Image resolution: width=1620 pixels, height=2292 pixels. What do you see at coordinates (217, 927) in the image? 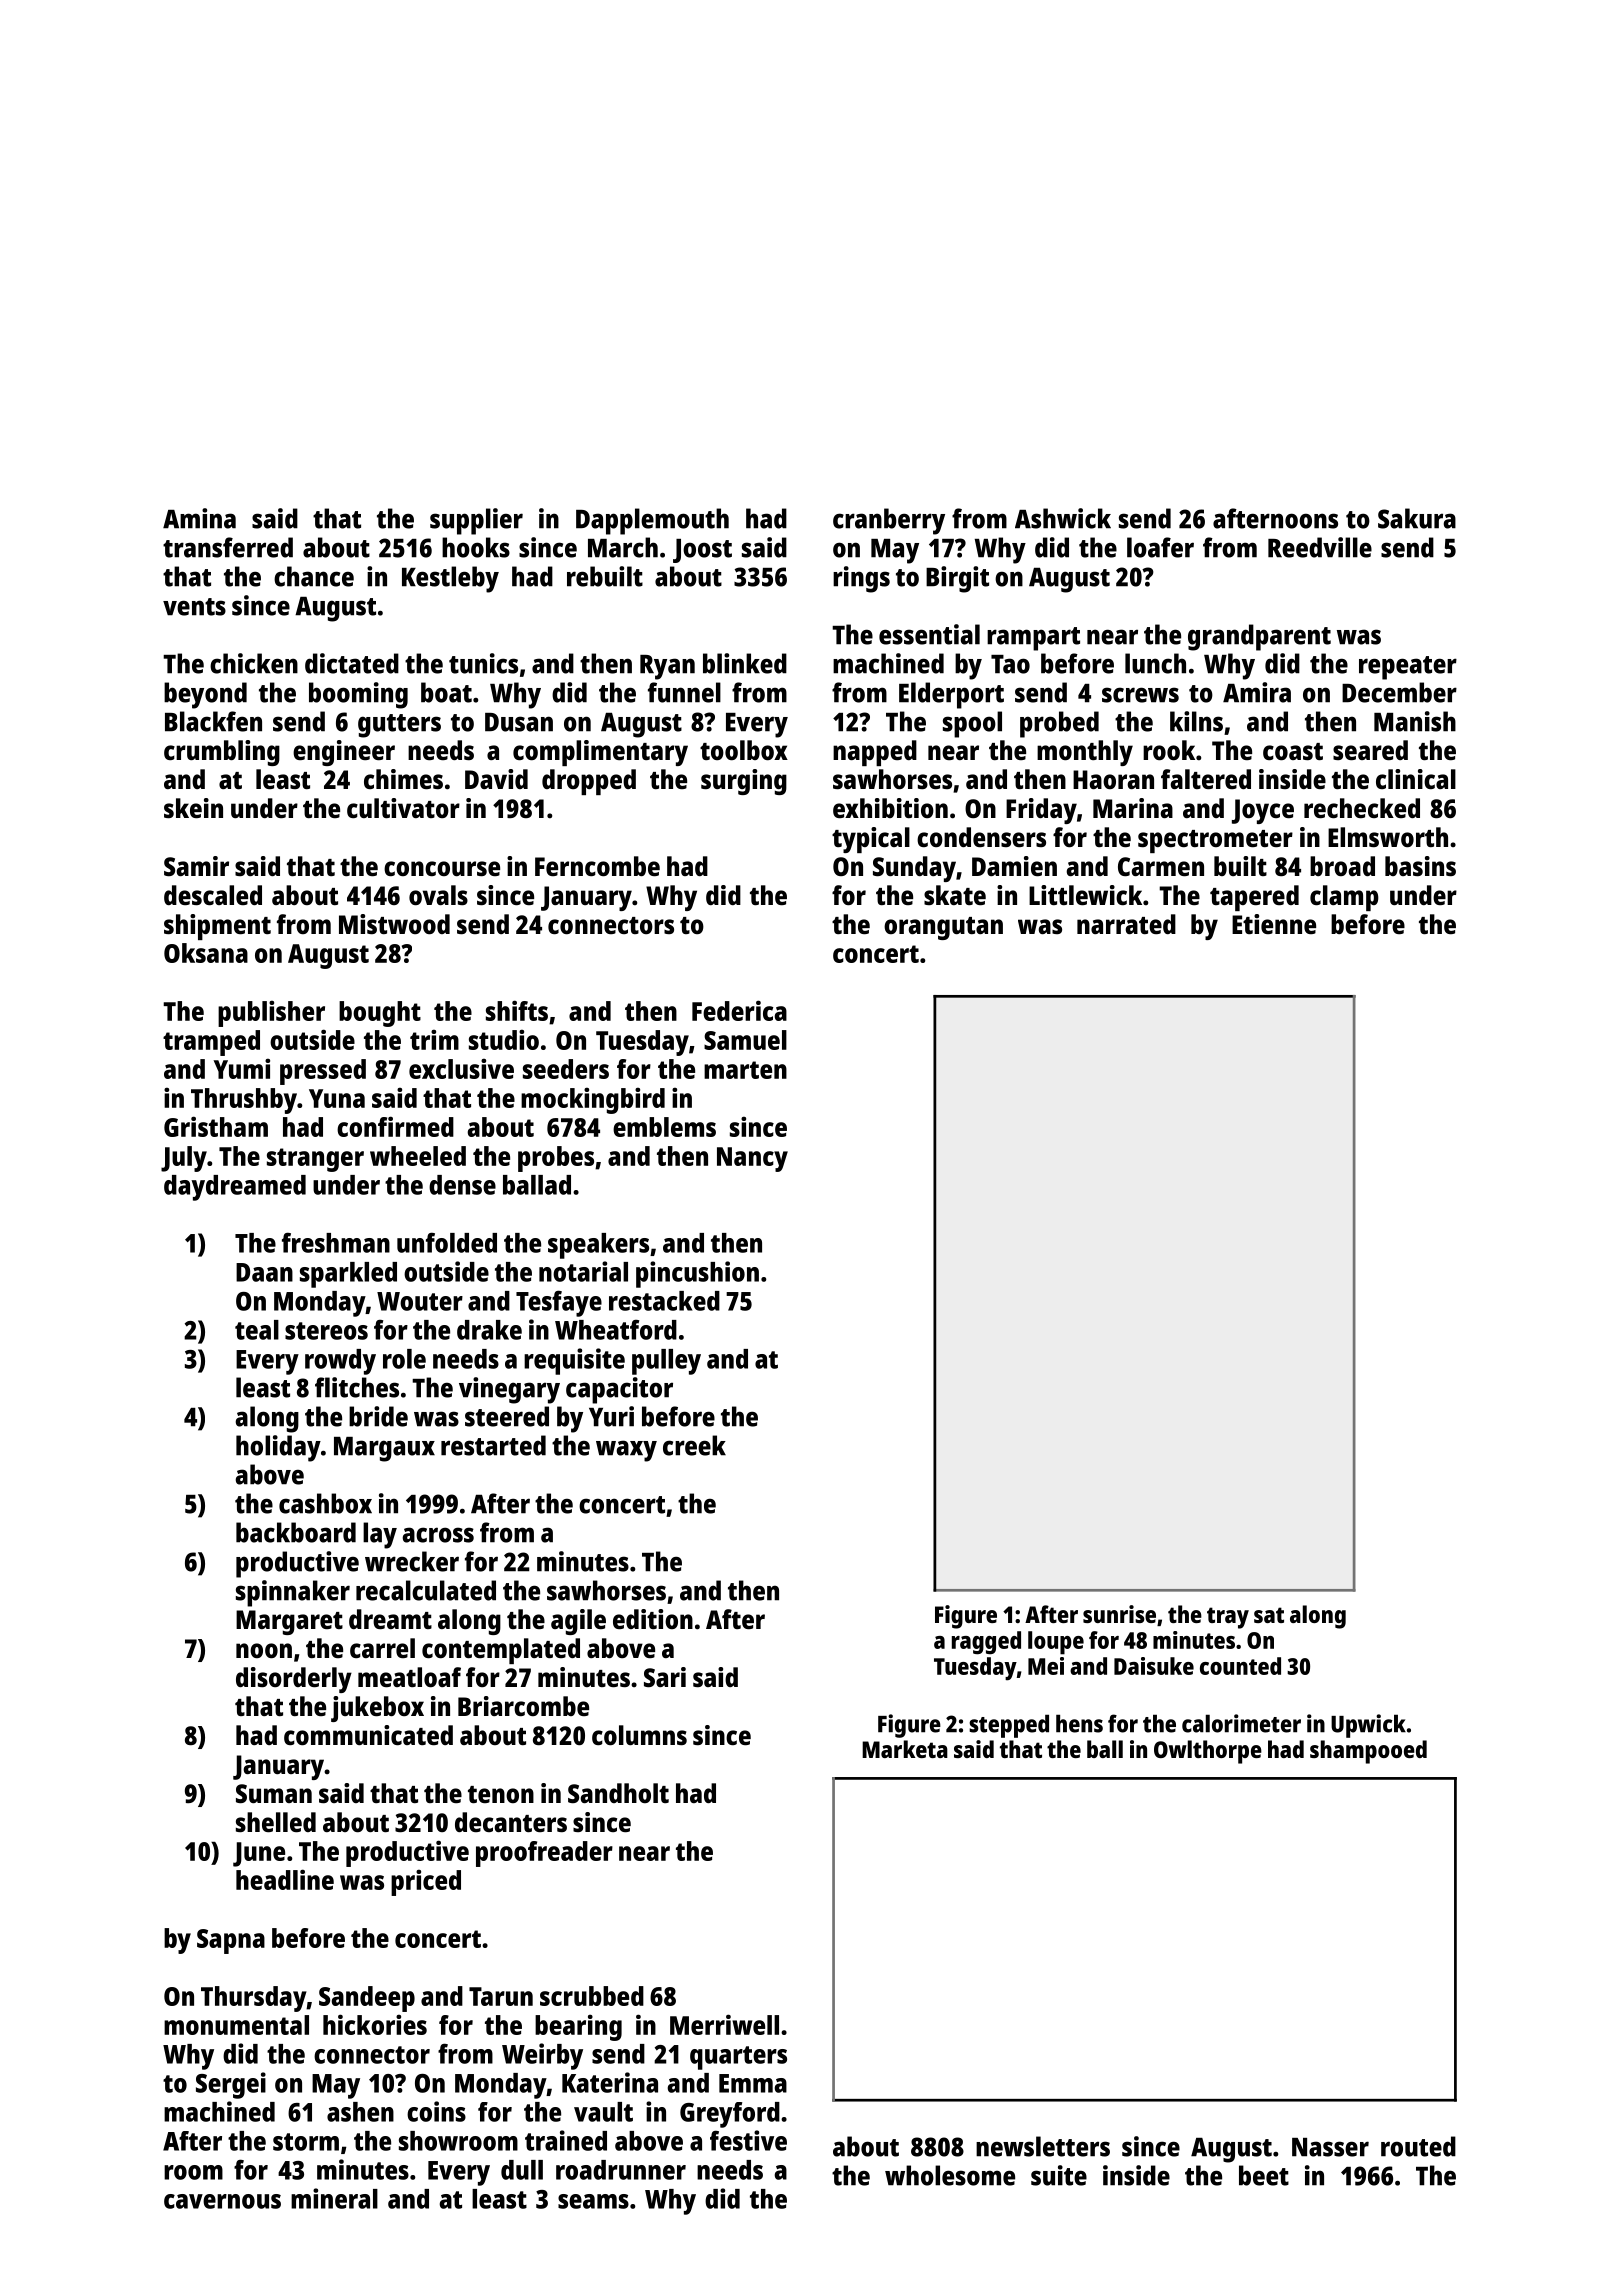
I see `shipment` at bounding box center [217, 927].
